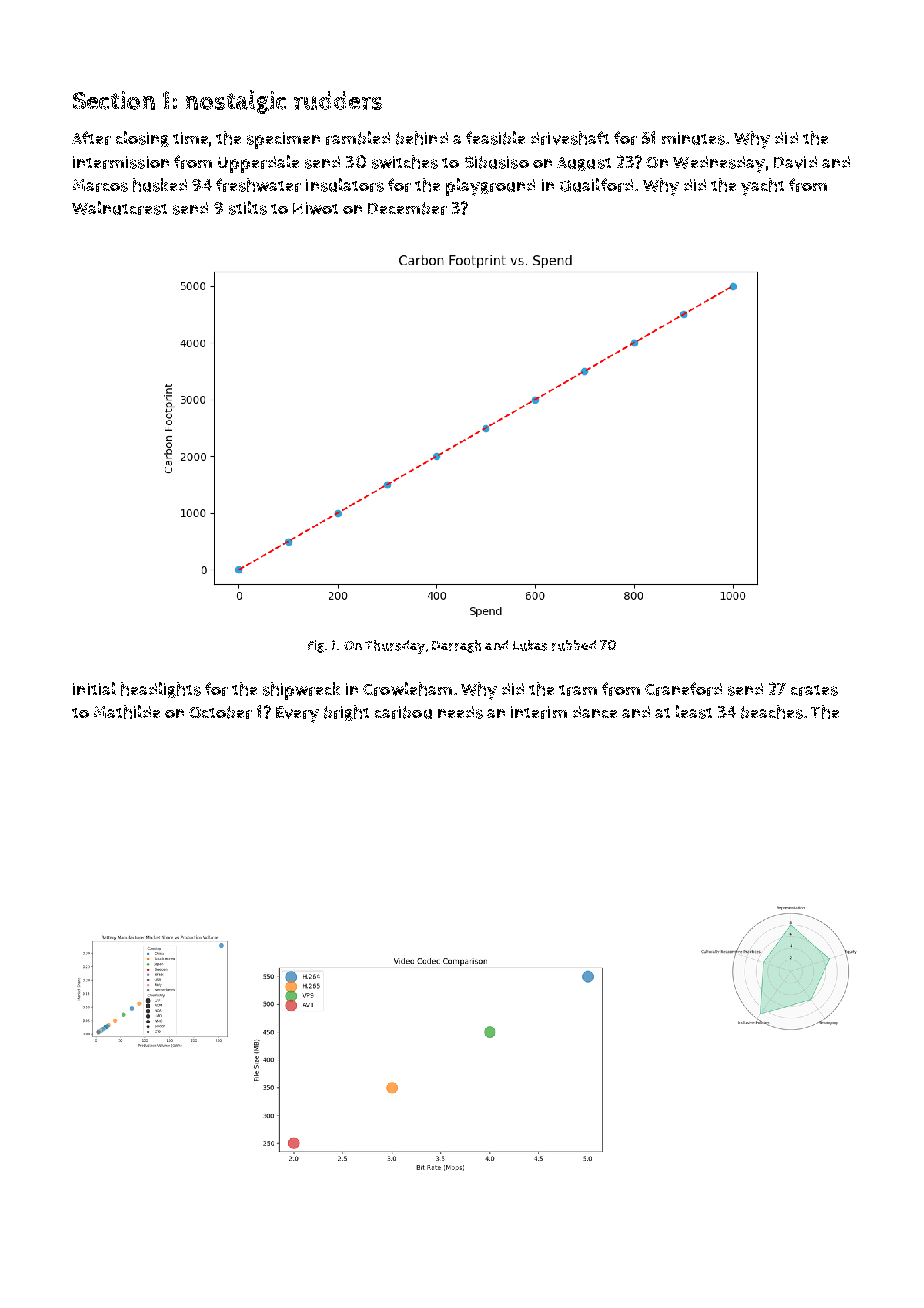  Describe the element at coordinates (574, 645) in the image. I see `rubbed` at that location.
